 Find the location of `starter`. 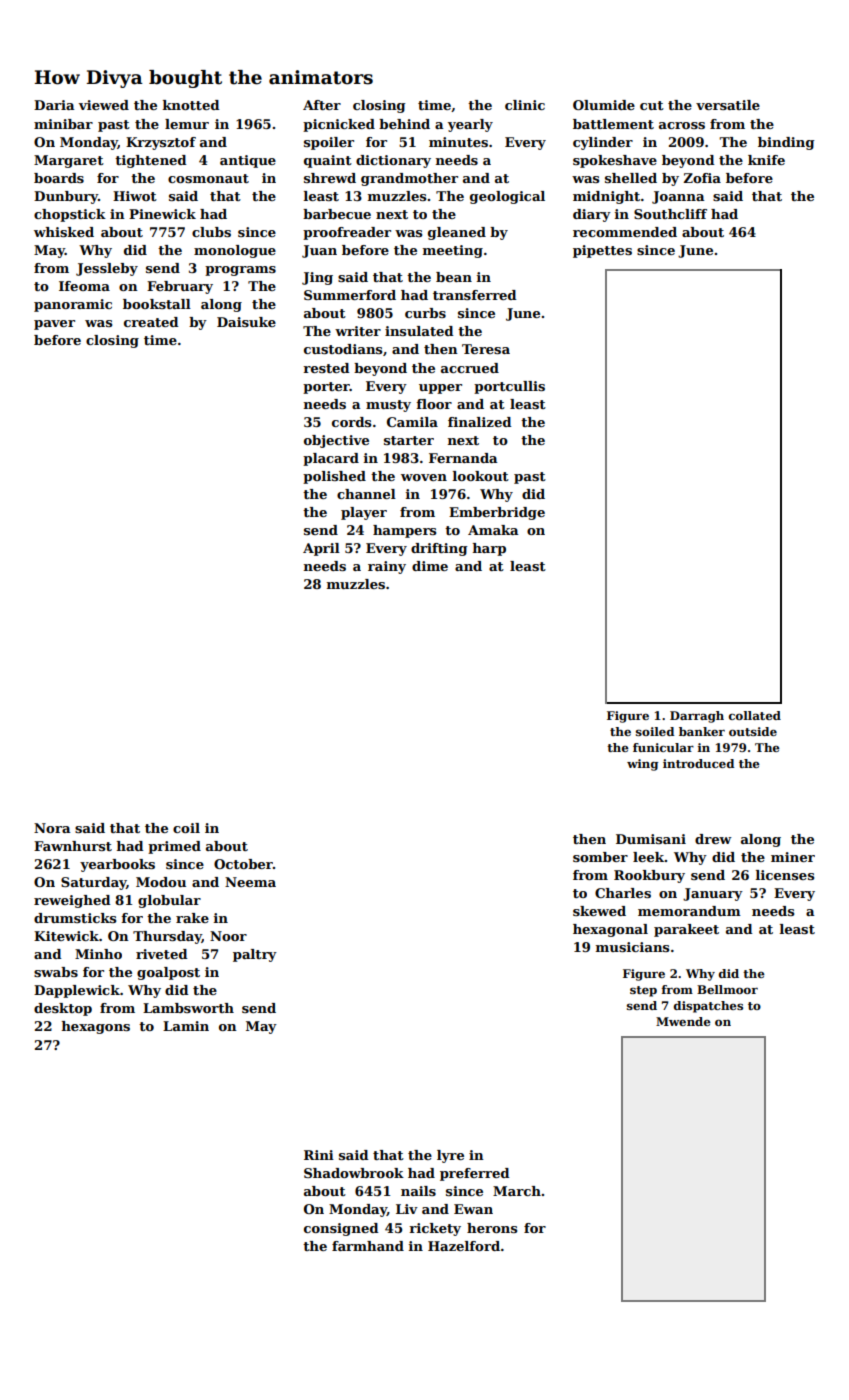

starter is located at coordinates (409, 440).
